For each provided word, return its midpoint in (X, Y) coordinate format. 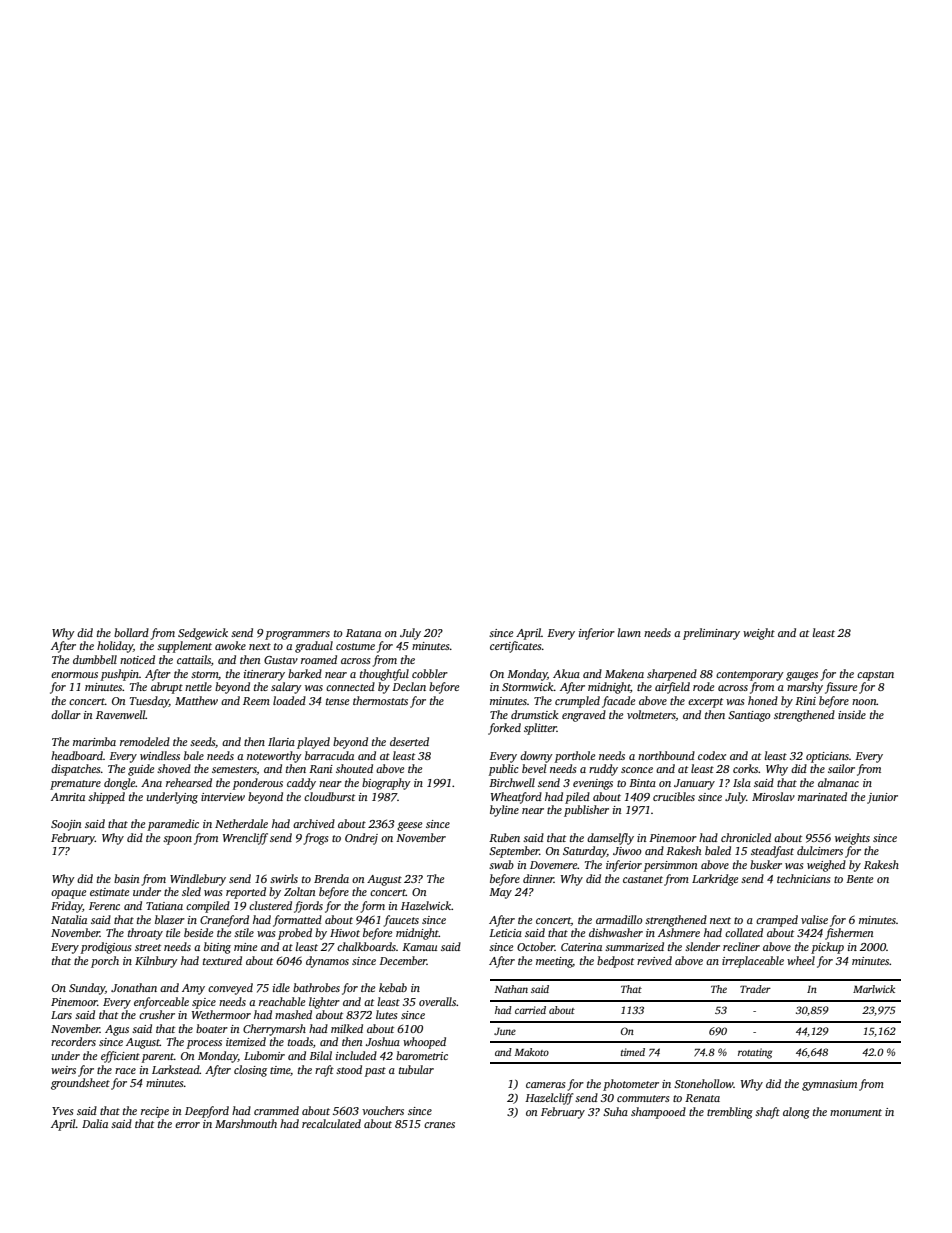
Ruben (504, 837)
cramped (777, 921)
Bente (859, 879)
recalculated (331, 1123)
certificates (516, 647)
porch (105, 962)
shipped (106, 798)
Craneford (224, 921)
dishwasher (616, 932)
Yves (63, 1111)
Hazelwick (426, 905)
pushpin (120, 675)
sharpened (672, 675)
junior (882, 798)
